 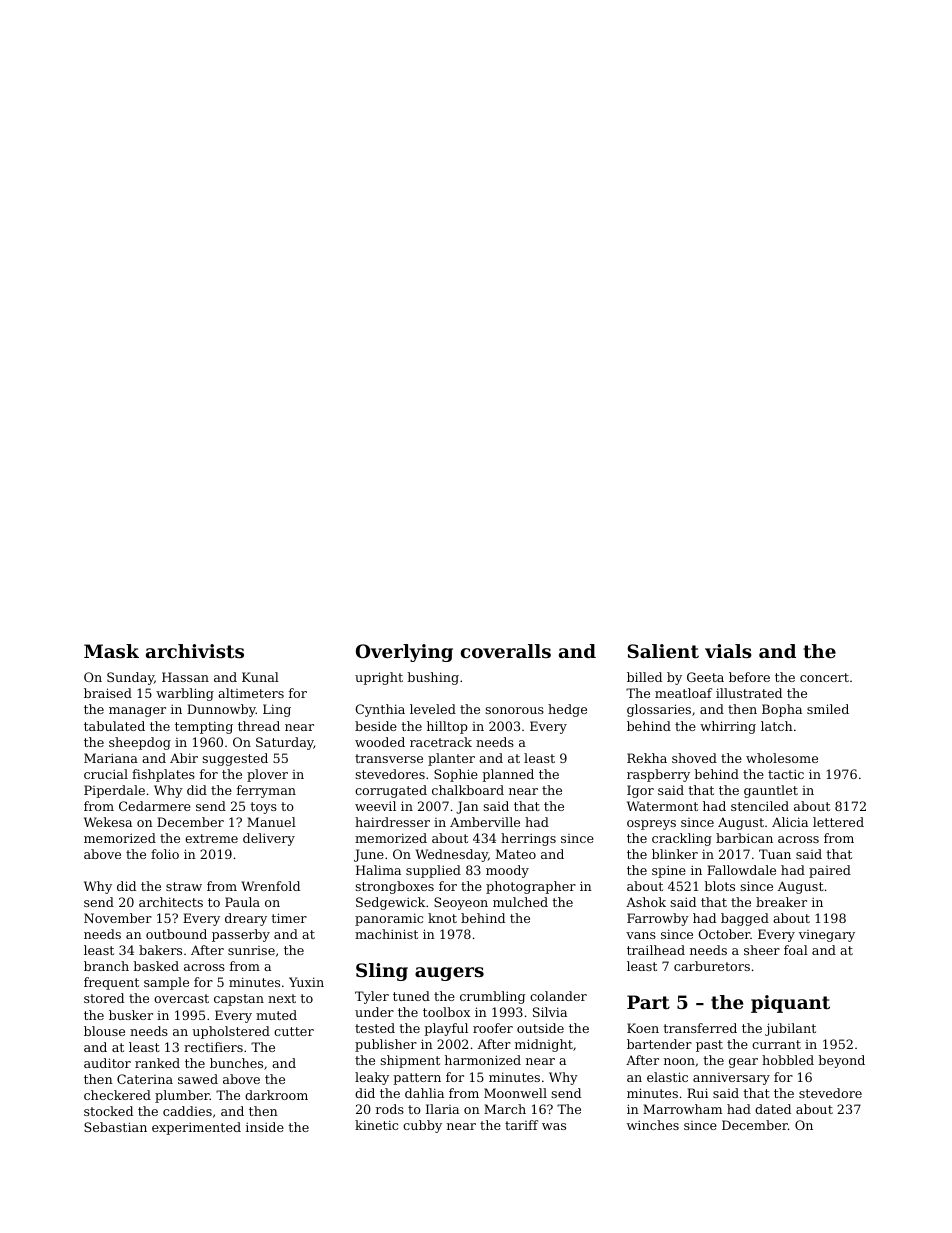 What do you see at coordinates (506, 651) in the screenshot?
I see `coveralls` at bounding box center [506, 651].
